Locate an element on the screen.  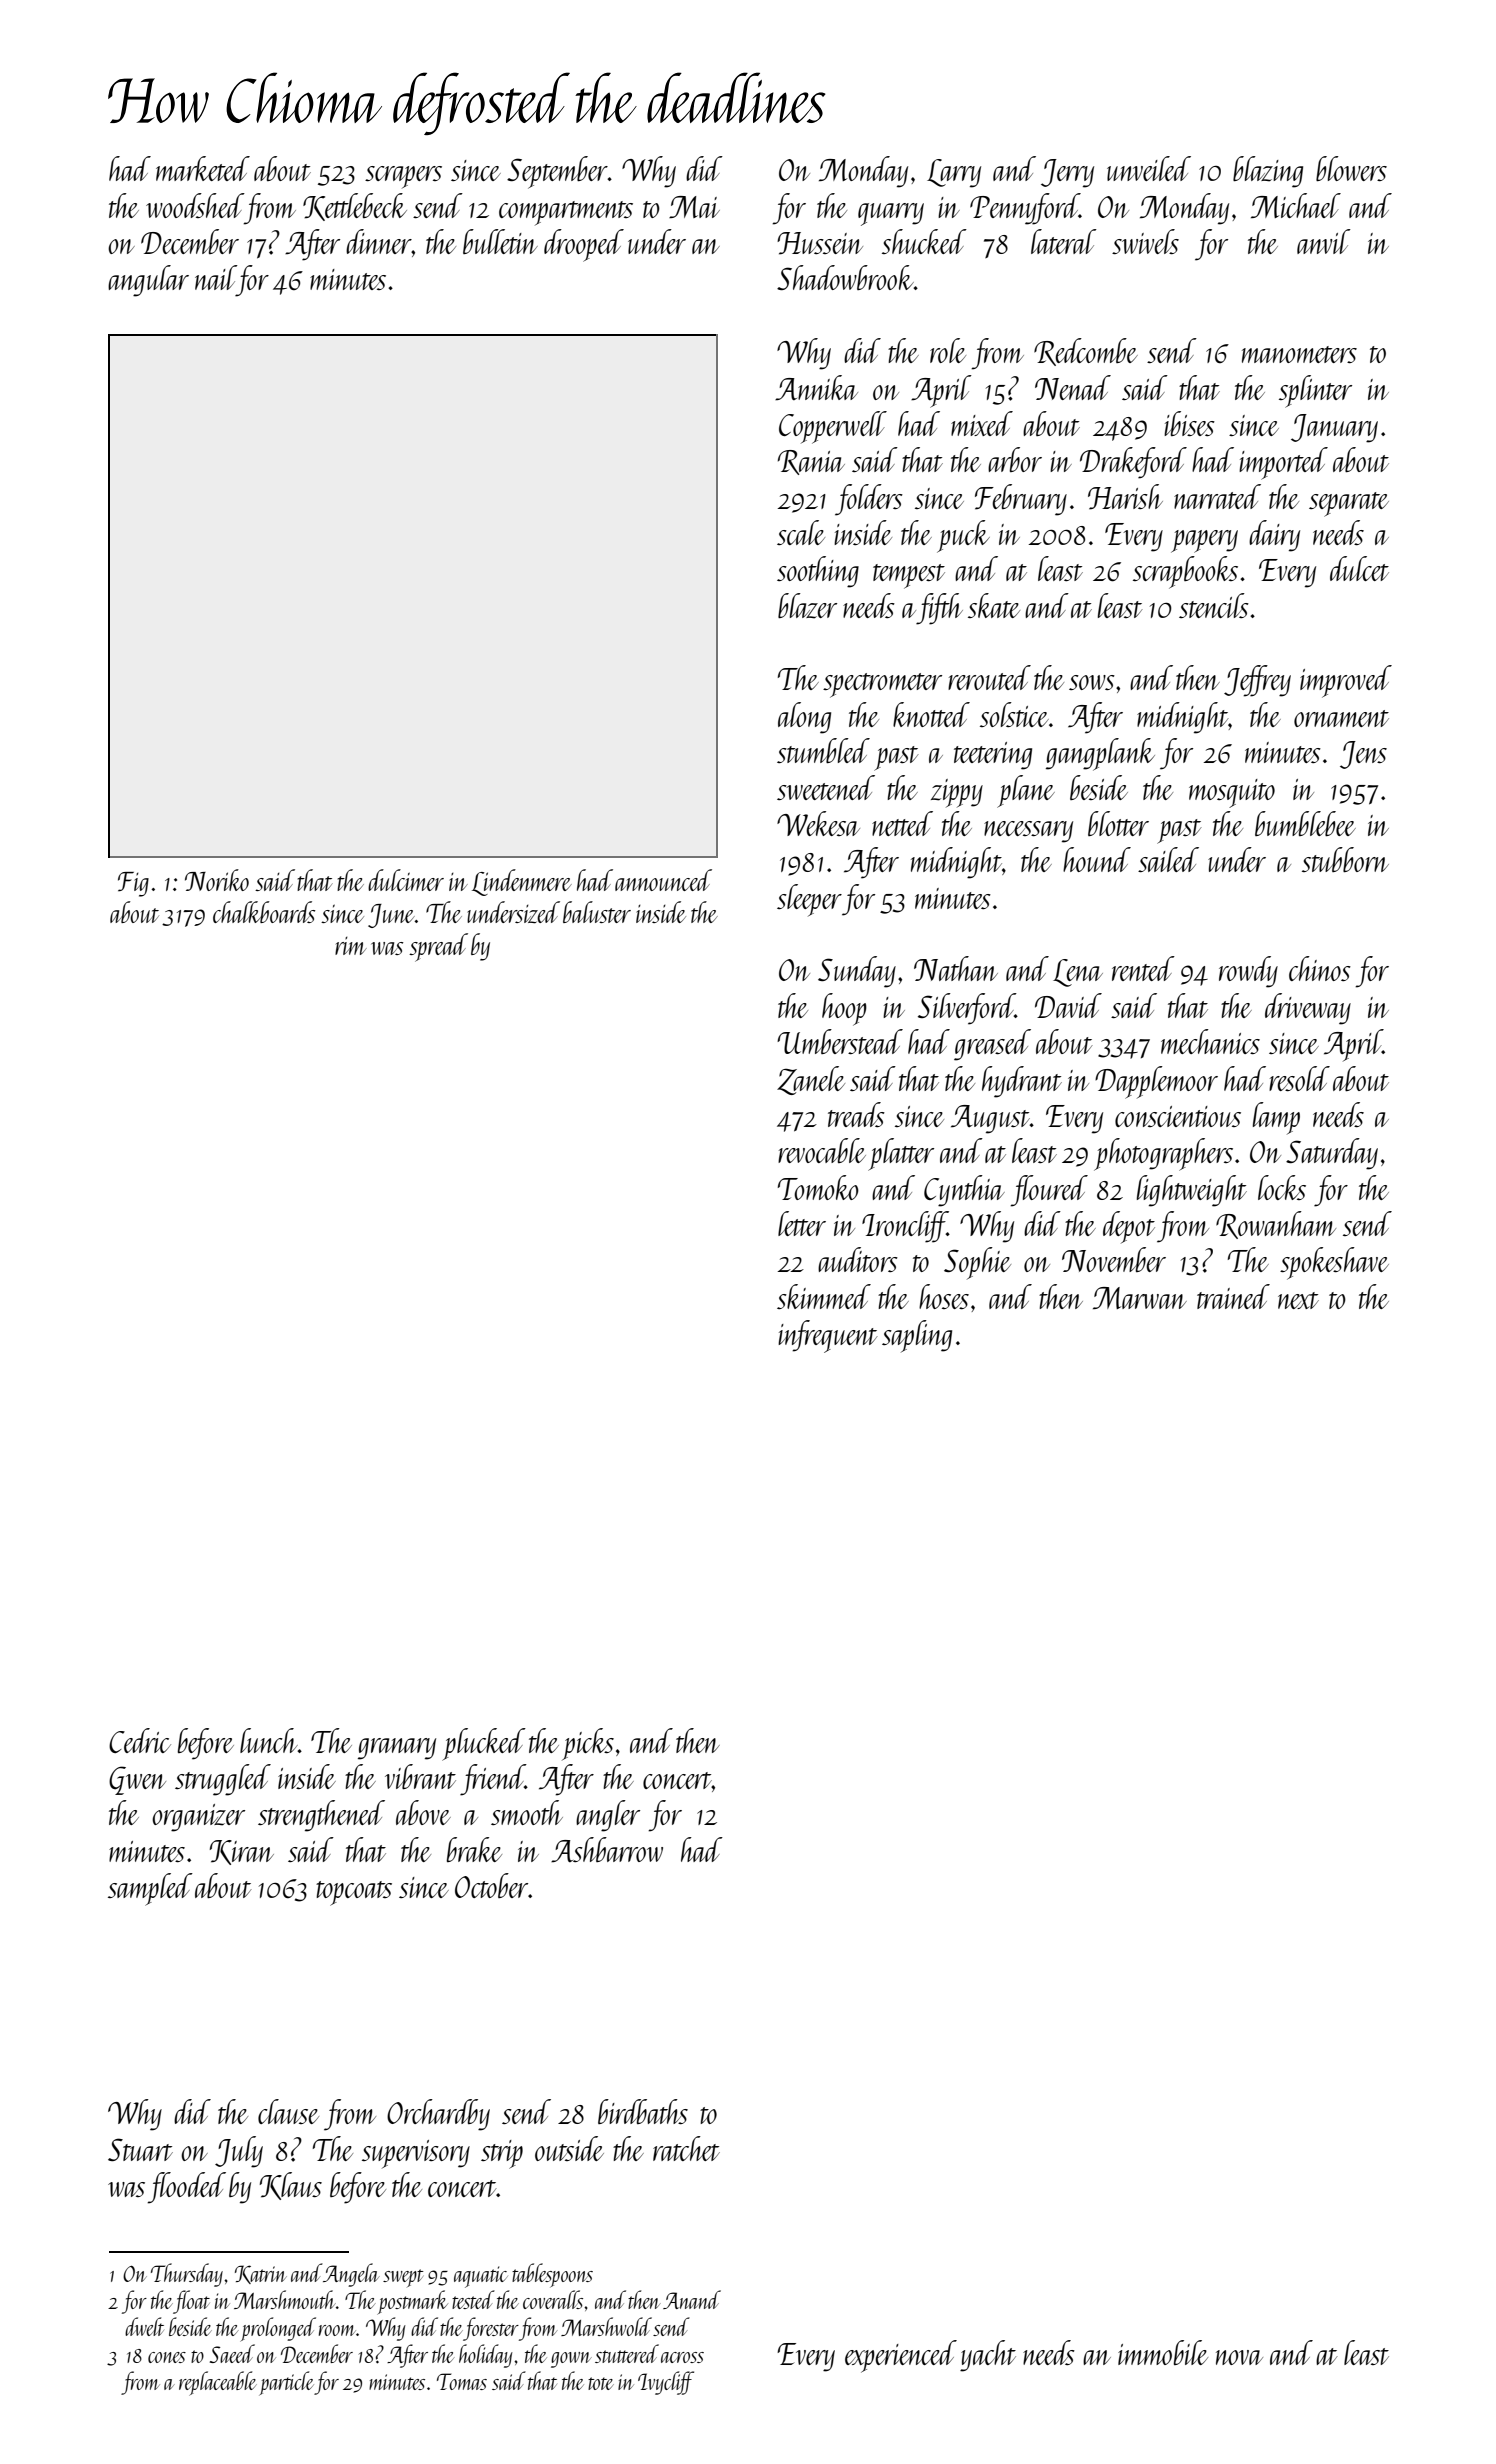
room is located at coordinates (337, 2330).
